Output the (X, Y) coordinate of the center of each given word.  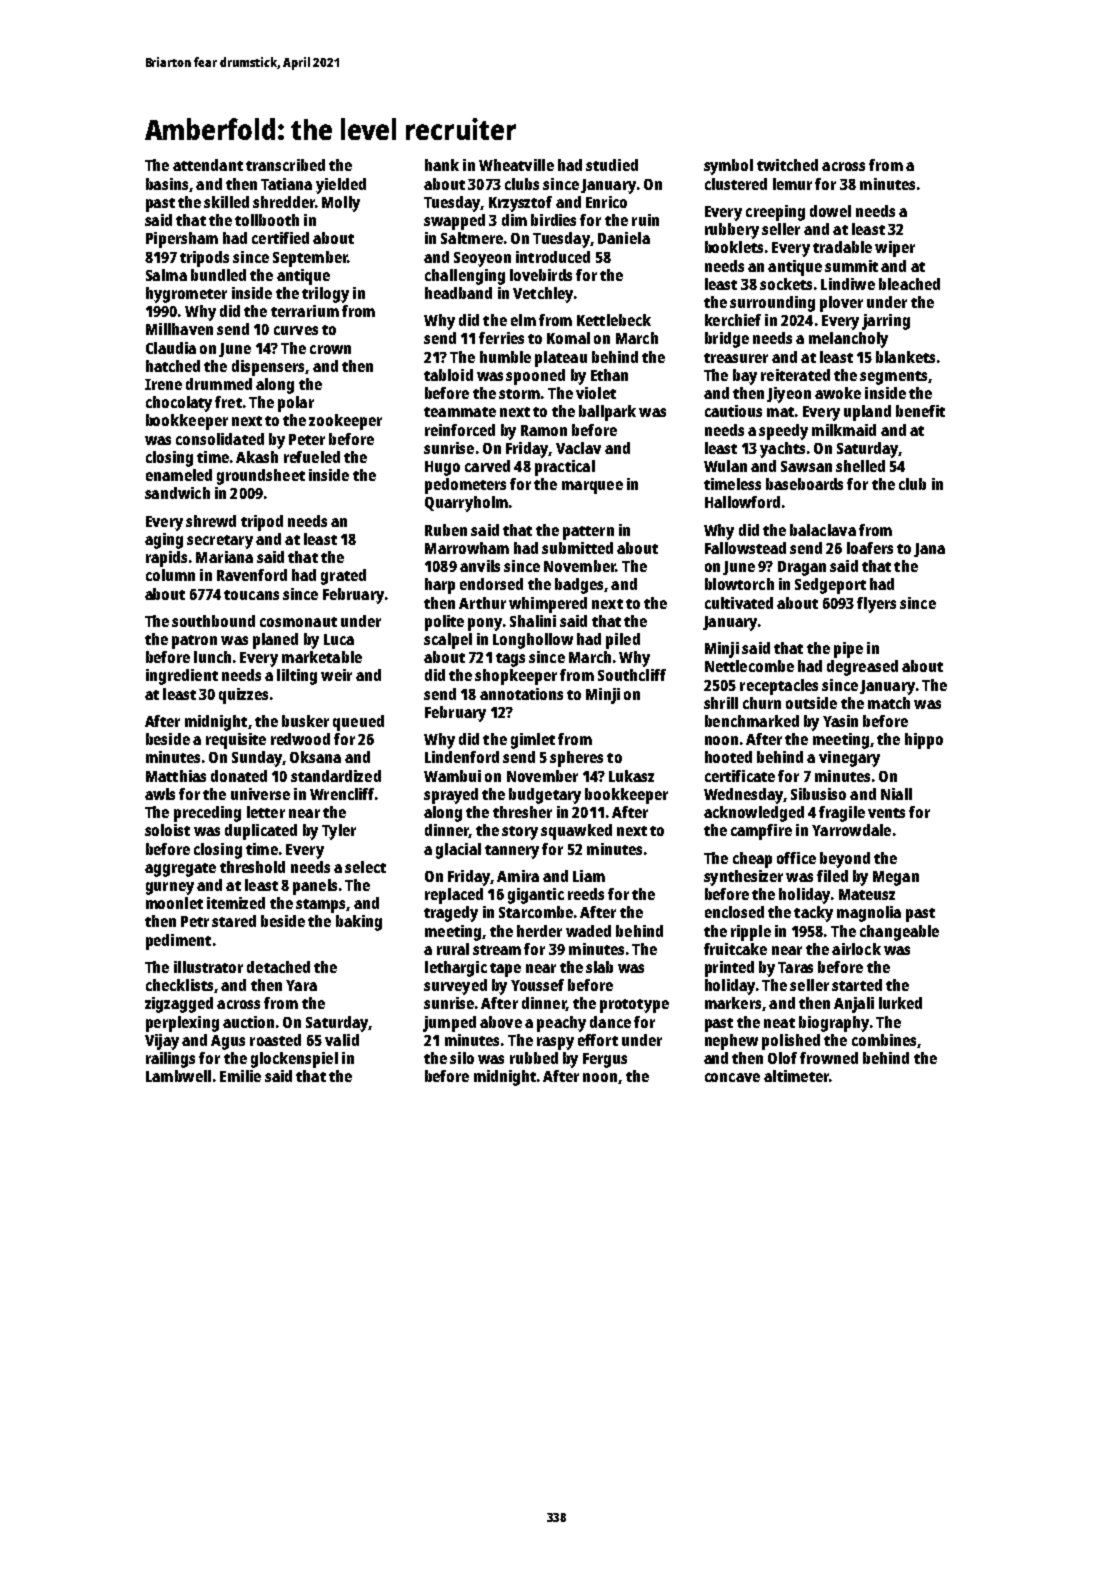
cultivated (739, 603)
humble (505, 357)
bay (745, 377)
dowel (830, 211)
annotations (521, 694)
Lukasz (631, 776)
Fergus (605, 1060)
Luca (339, 639)
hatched (173, 366)
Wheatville (516, 165)
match (889, 703)
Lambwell (178, 1076)
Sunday (257, 759)
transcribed (285, 165)
